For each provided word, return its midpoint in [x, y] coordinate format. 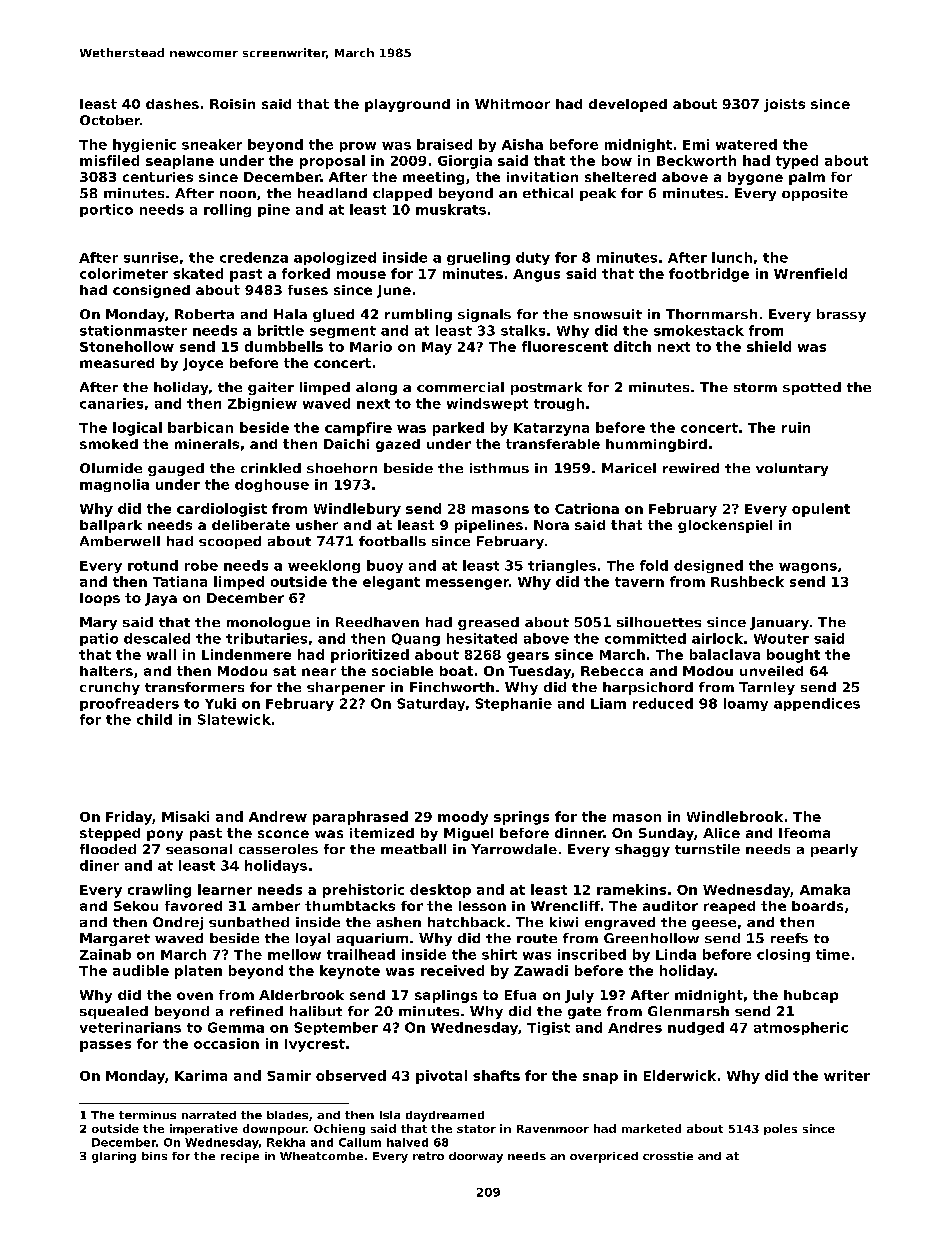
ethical [548, 193]
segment [343, 332]
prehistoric [363, 891]
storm [755, 387]
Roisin [232, 104]
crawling [159, 891]
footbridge [709, 275]
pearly [834, 850]
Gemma [236, 1027]
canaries [111, 403]
